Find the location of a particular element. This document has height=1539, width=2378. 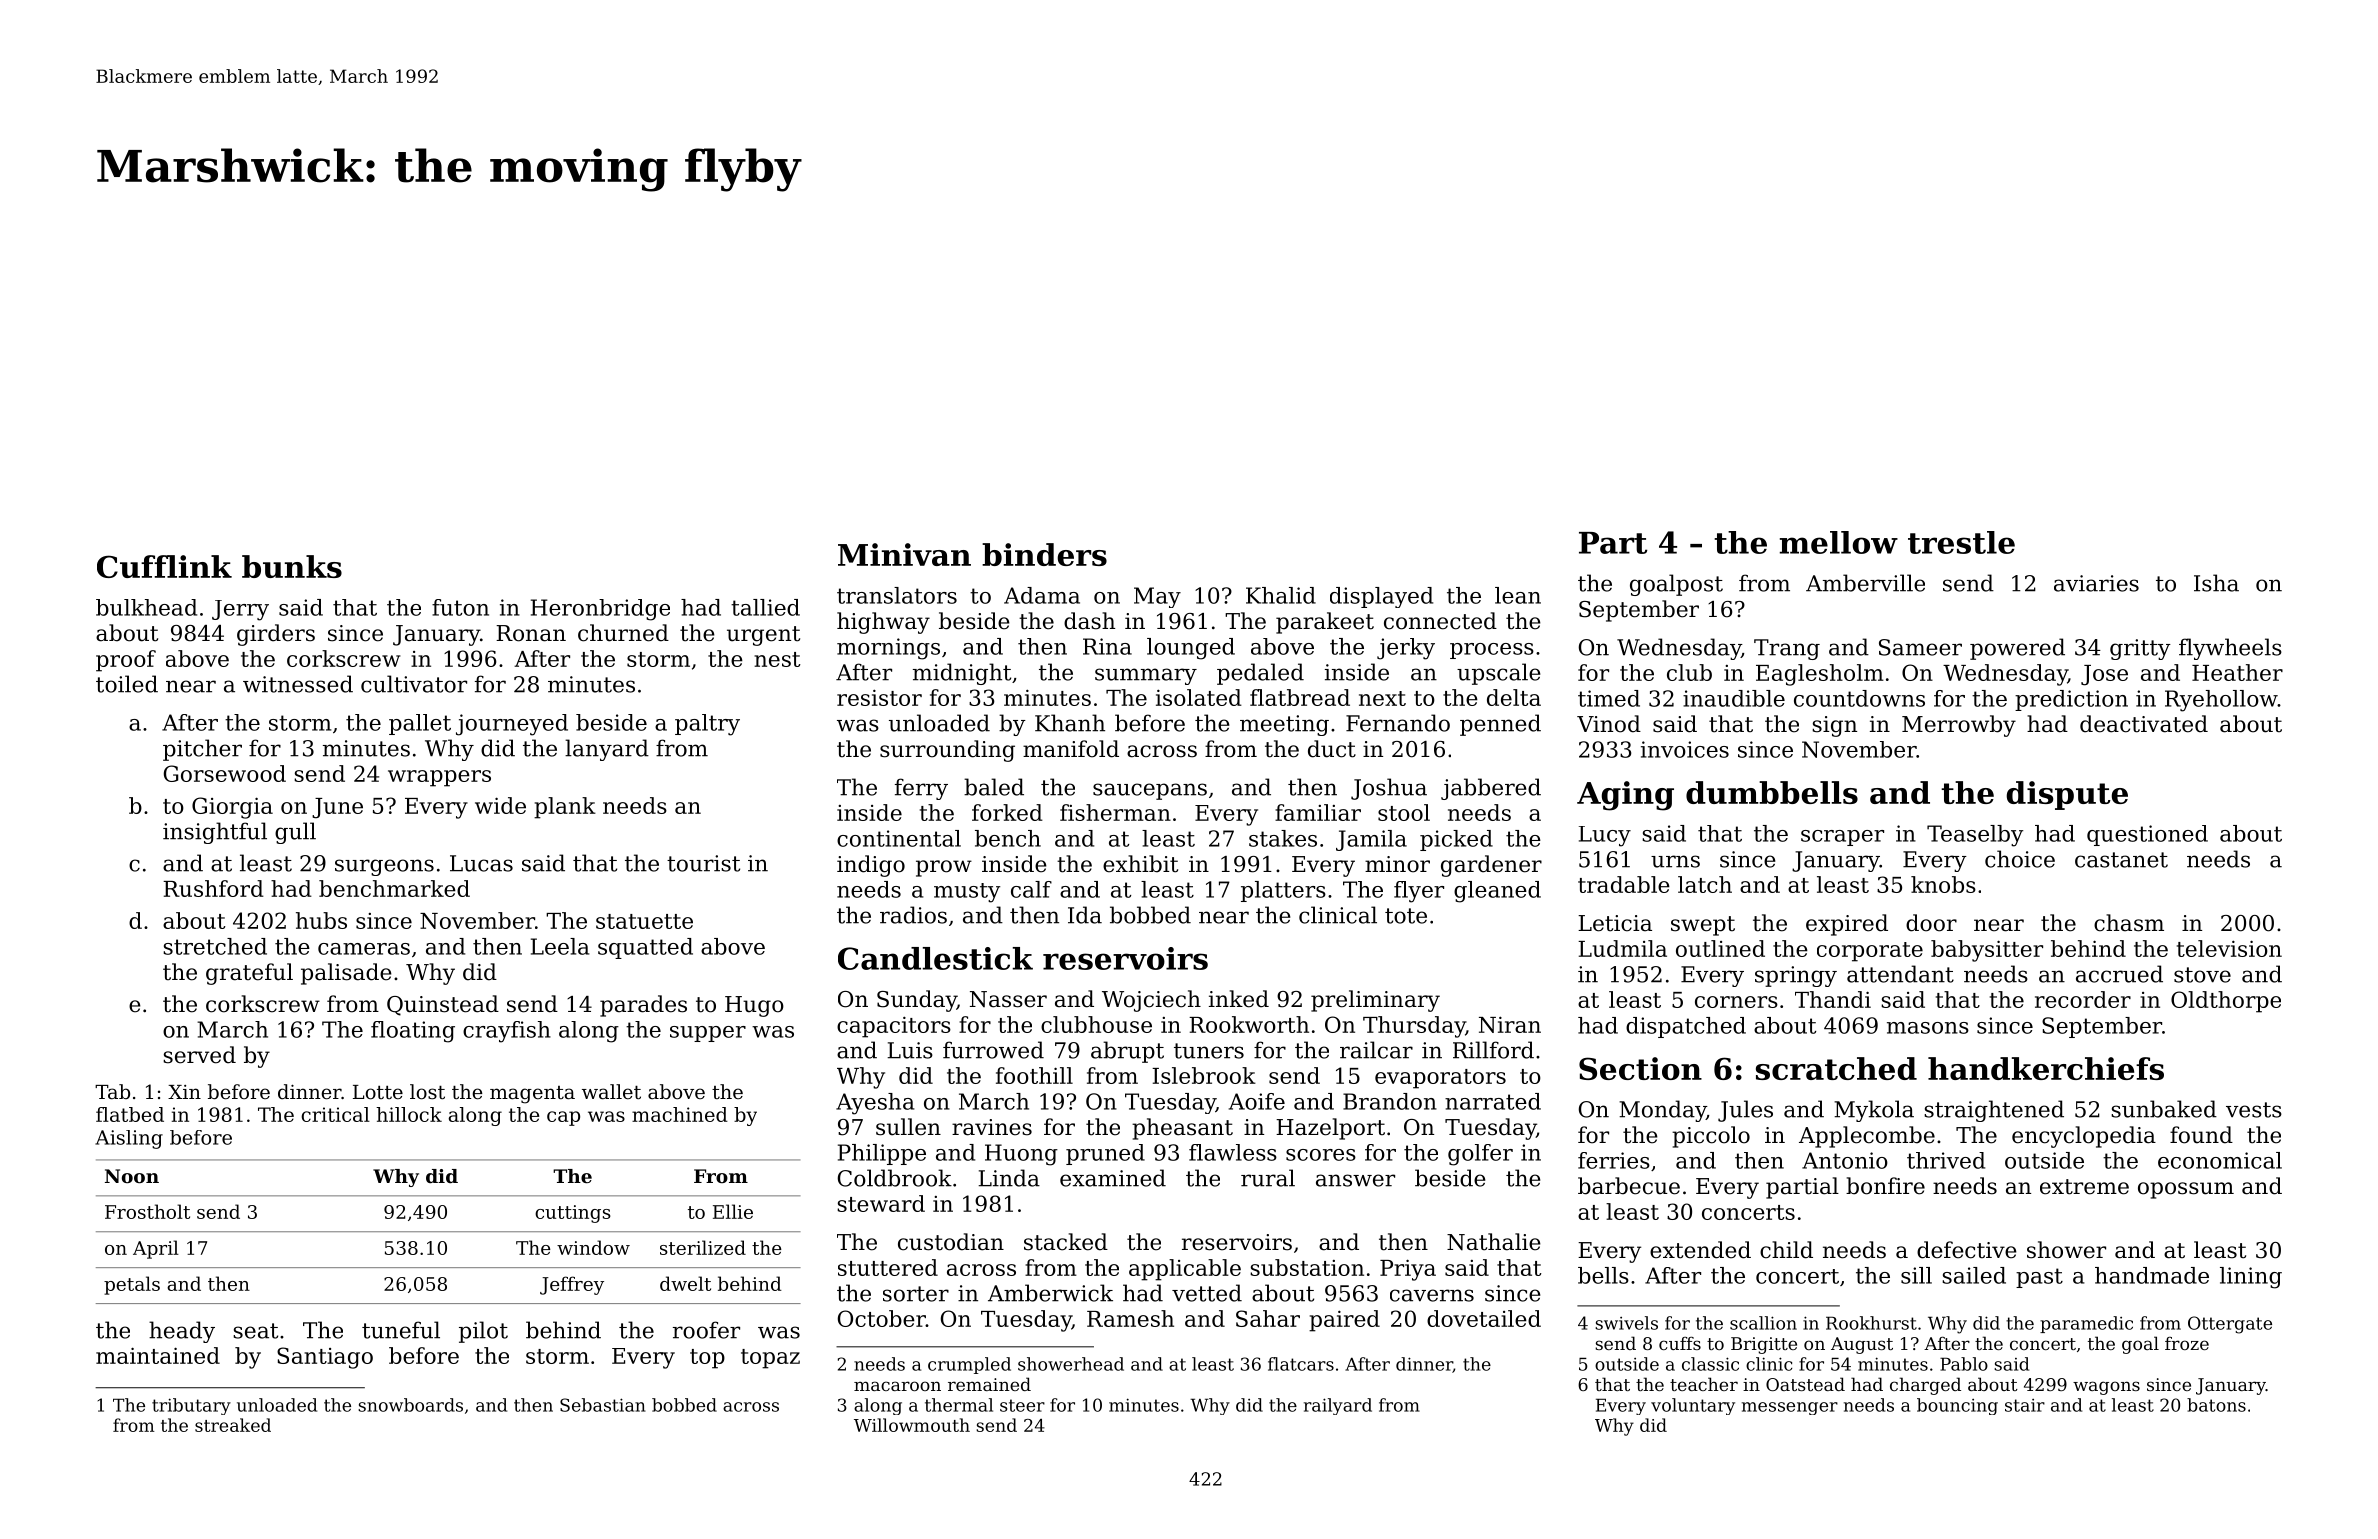

Oldthorpe is located at coordinates (2226, 1002).
